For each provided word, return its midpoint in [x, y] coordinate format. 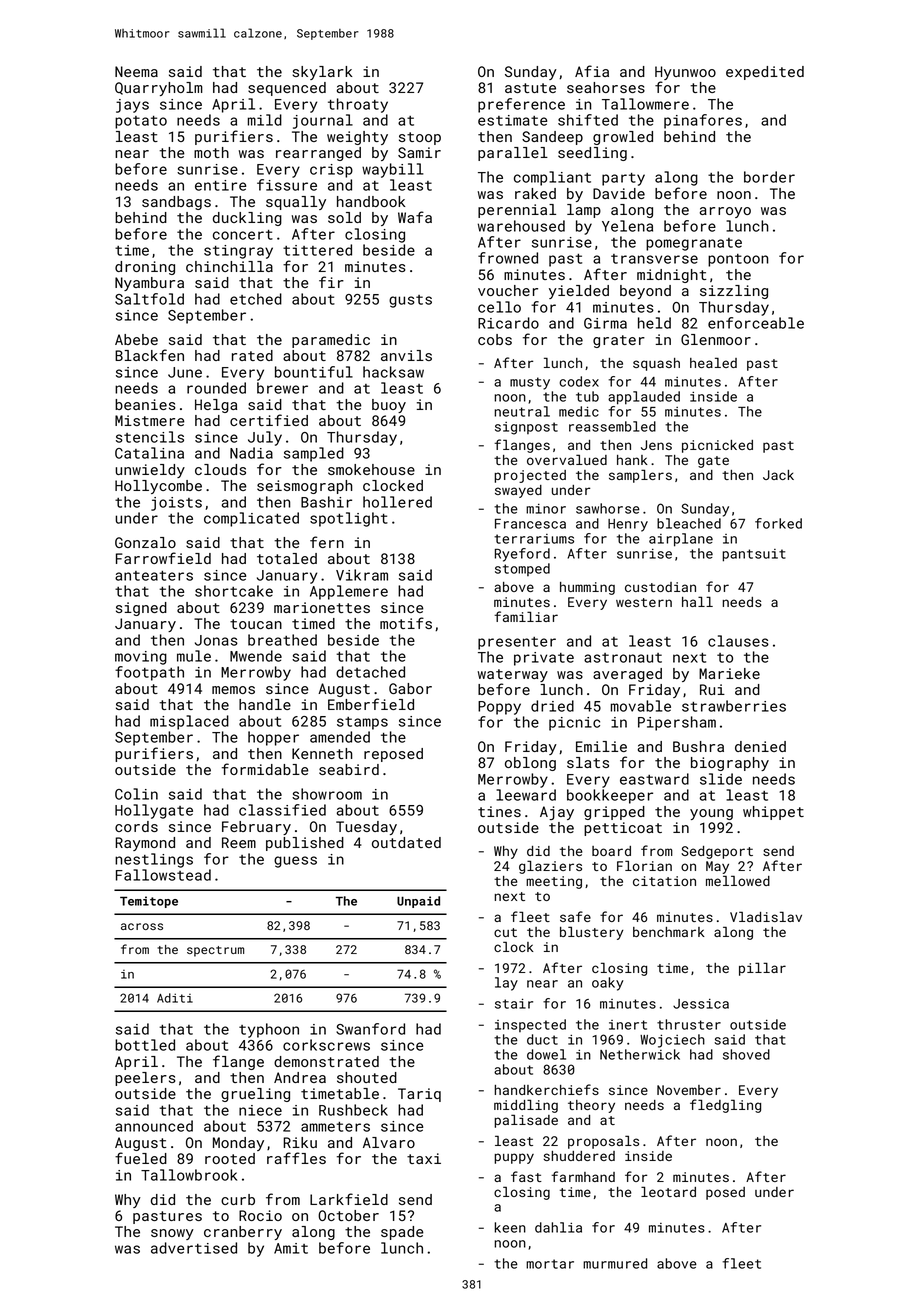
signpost [526, 428]
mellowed [738, 880]
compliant [552, 178]
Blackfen [149, 355]
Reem [239, 842]
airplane [681, 540]
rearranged [318, 154]
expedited [765, 73]
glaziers [550, 867]
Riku [300, 1142]
